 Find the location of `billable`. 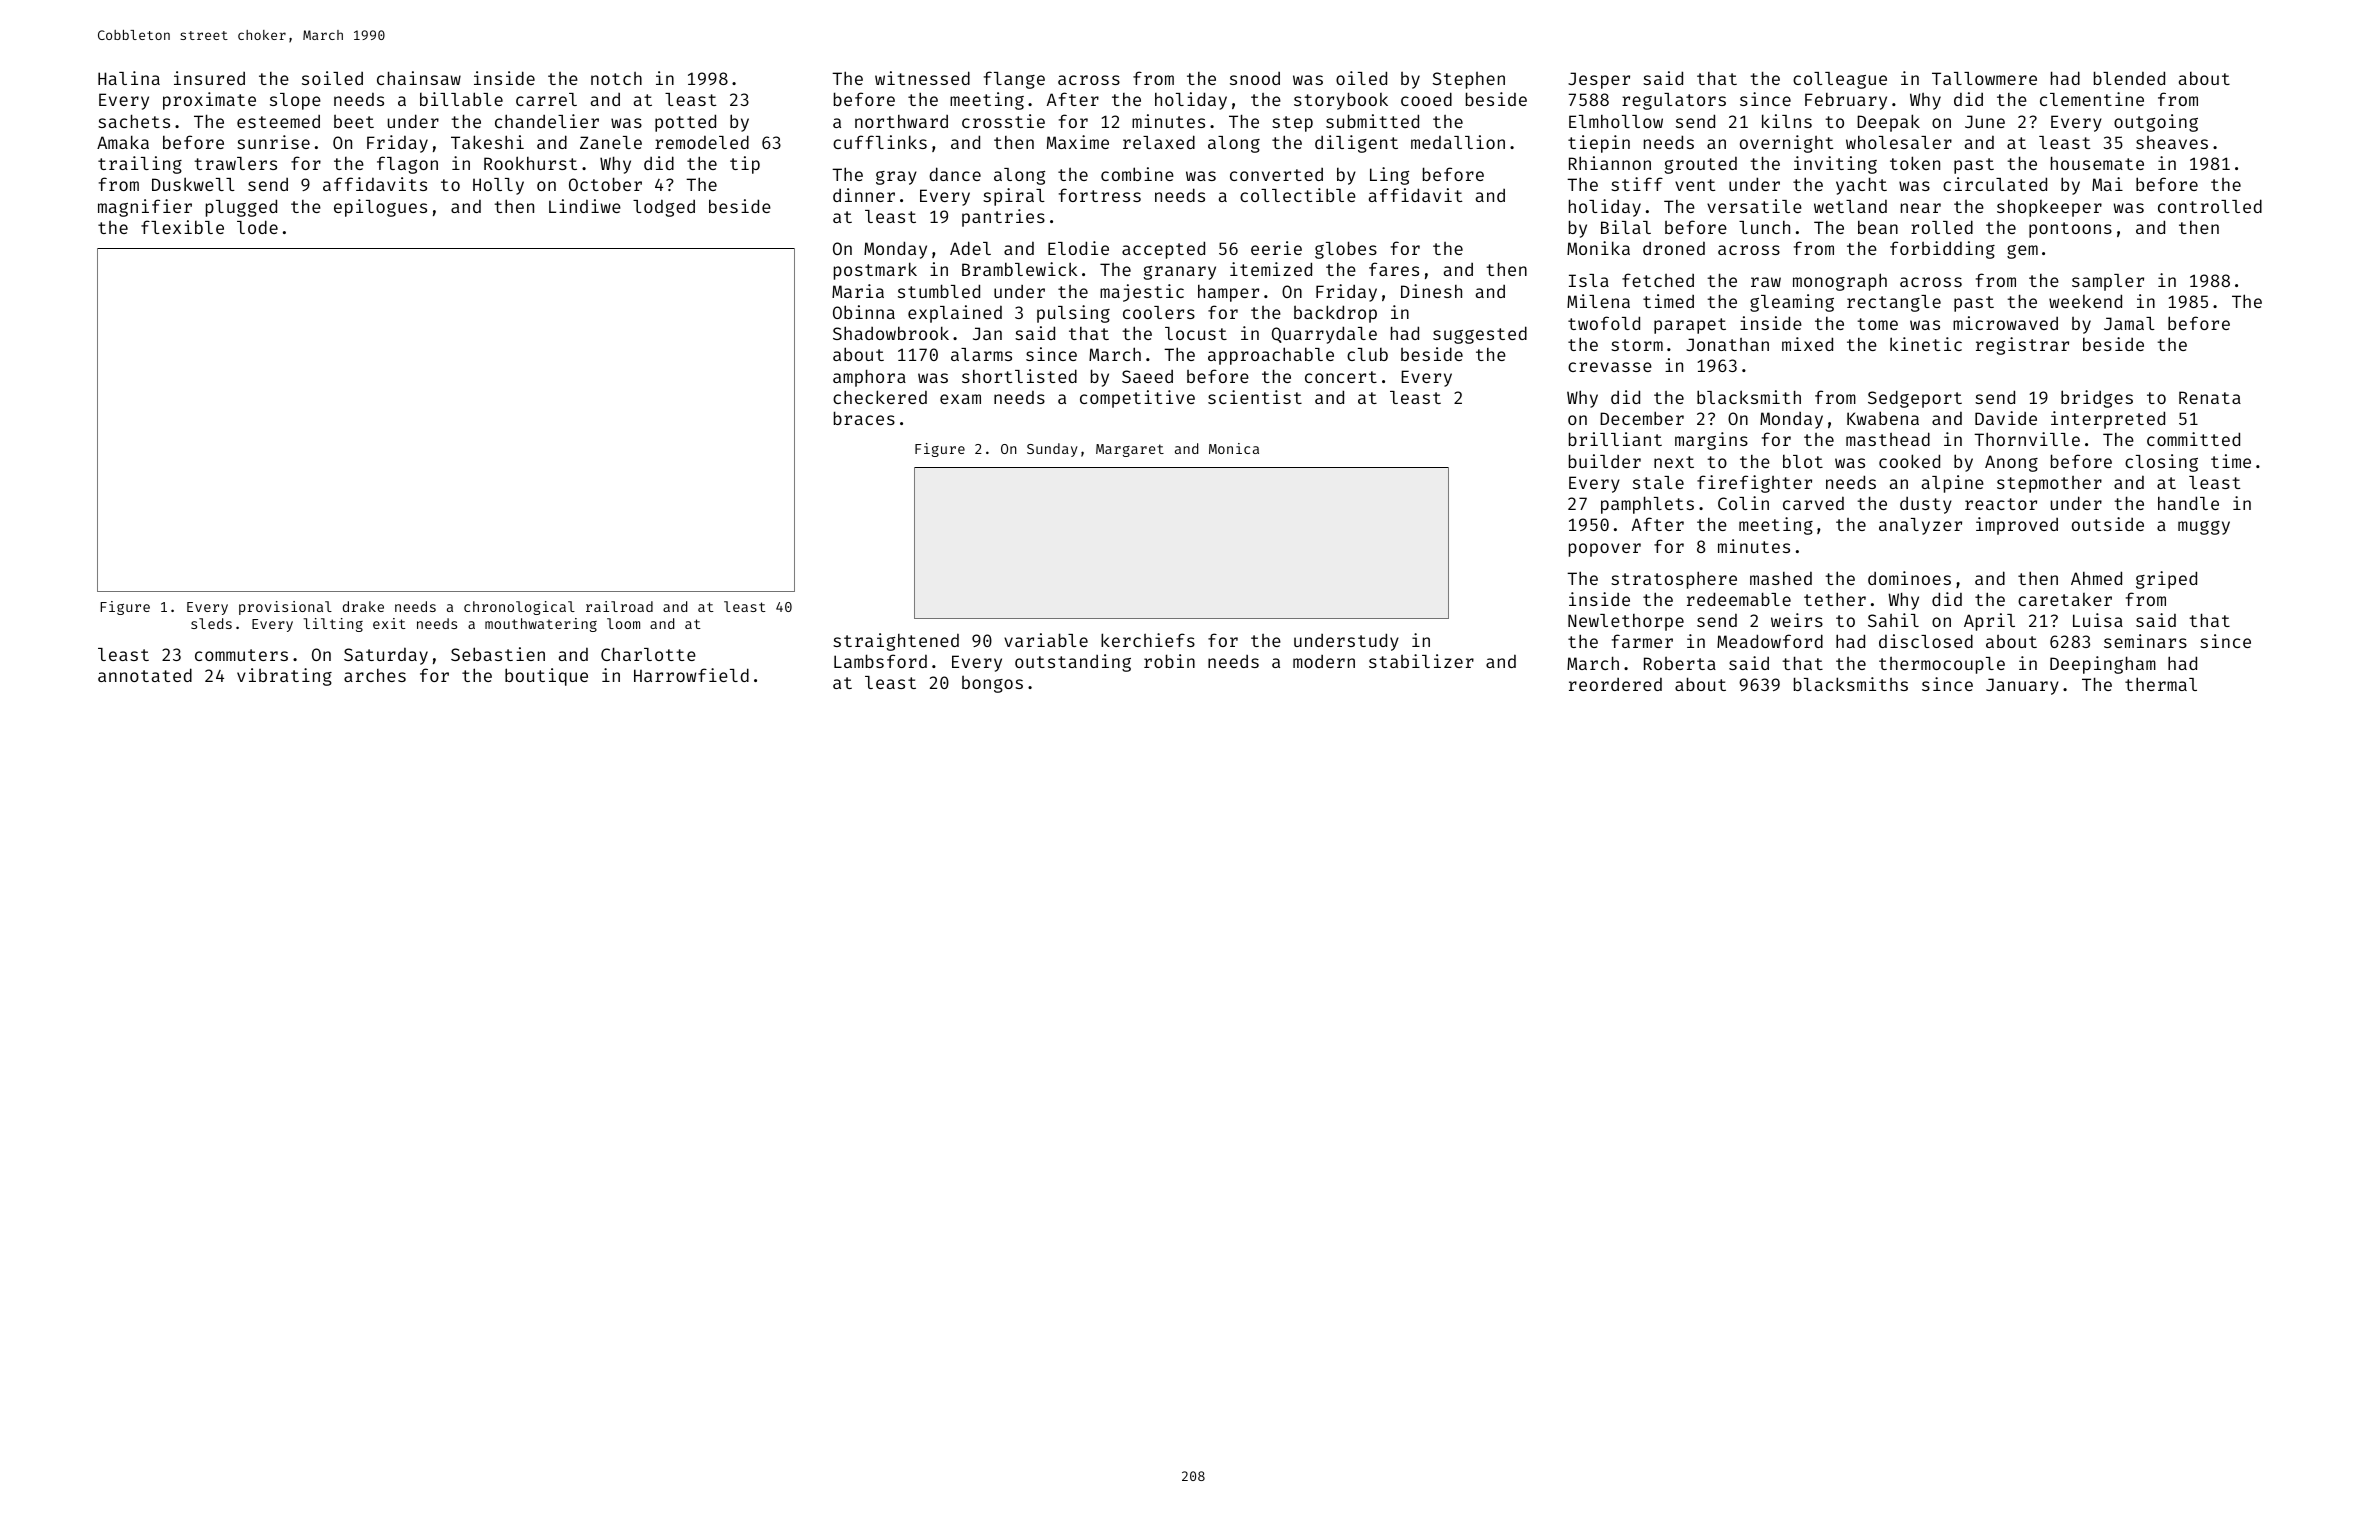

billable is located at coordinates (461, 99).
